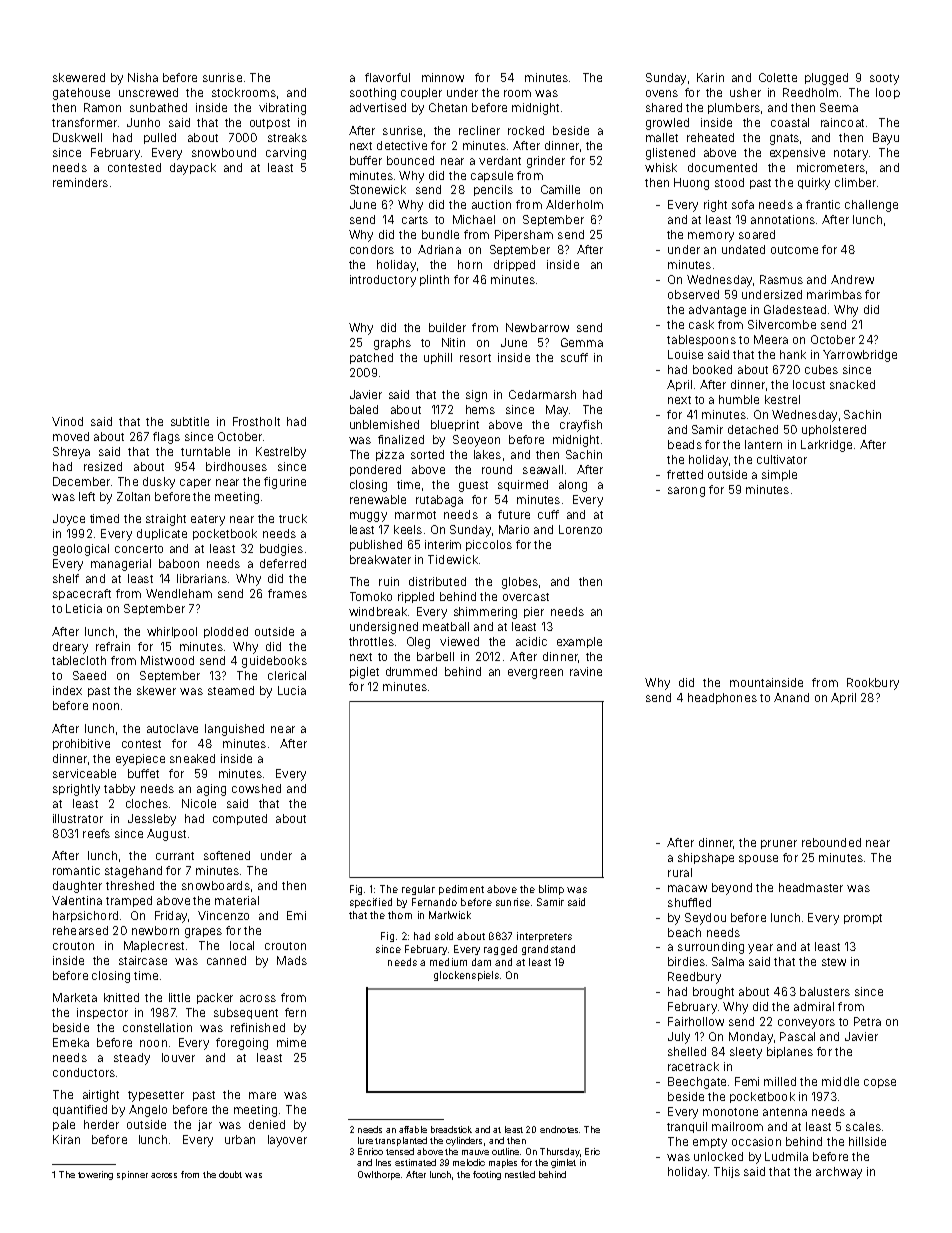  What do you see at coordinates (475, 358) in the image?
I see `resort` at bounding box center [475, 358].
